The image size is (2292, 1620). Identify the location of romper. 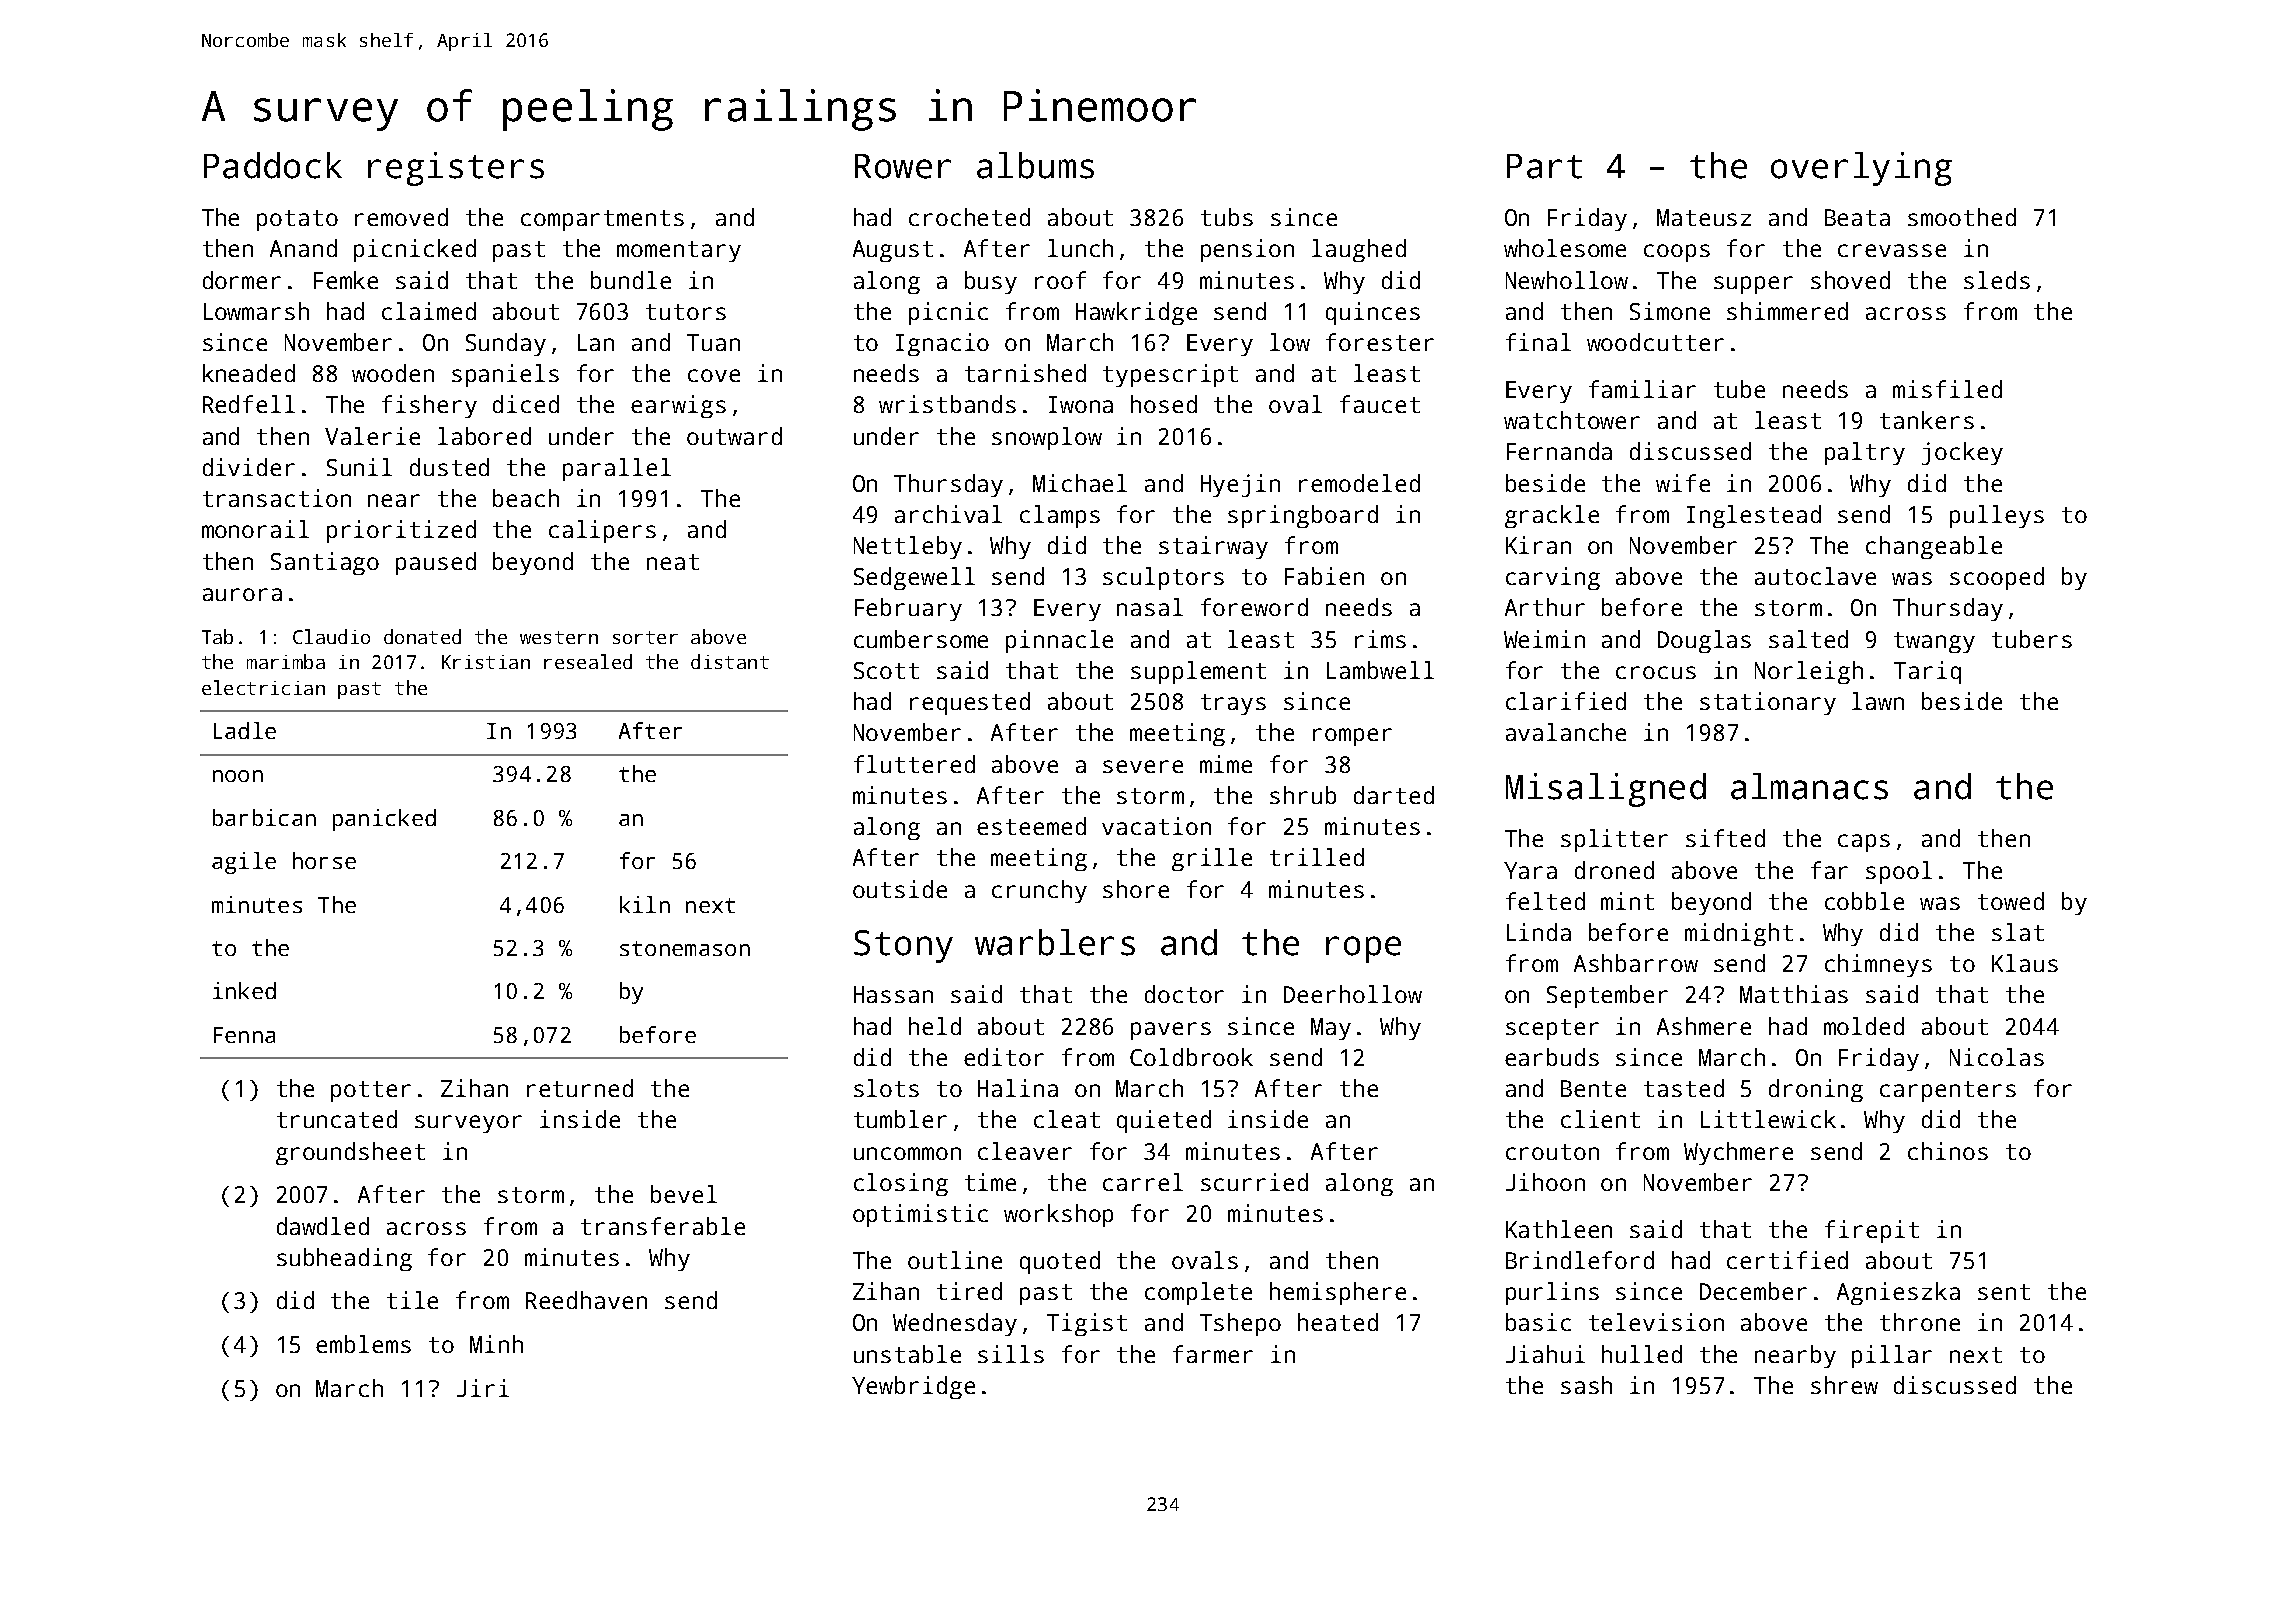
(1352, 737).
